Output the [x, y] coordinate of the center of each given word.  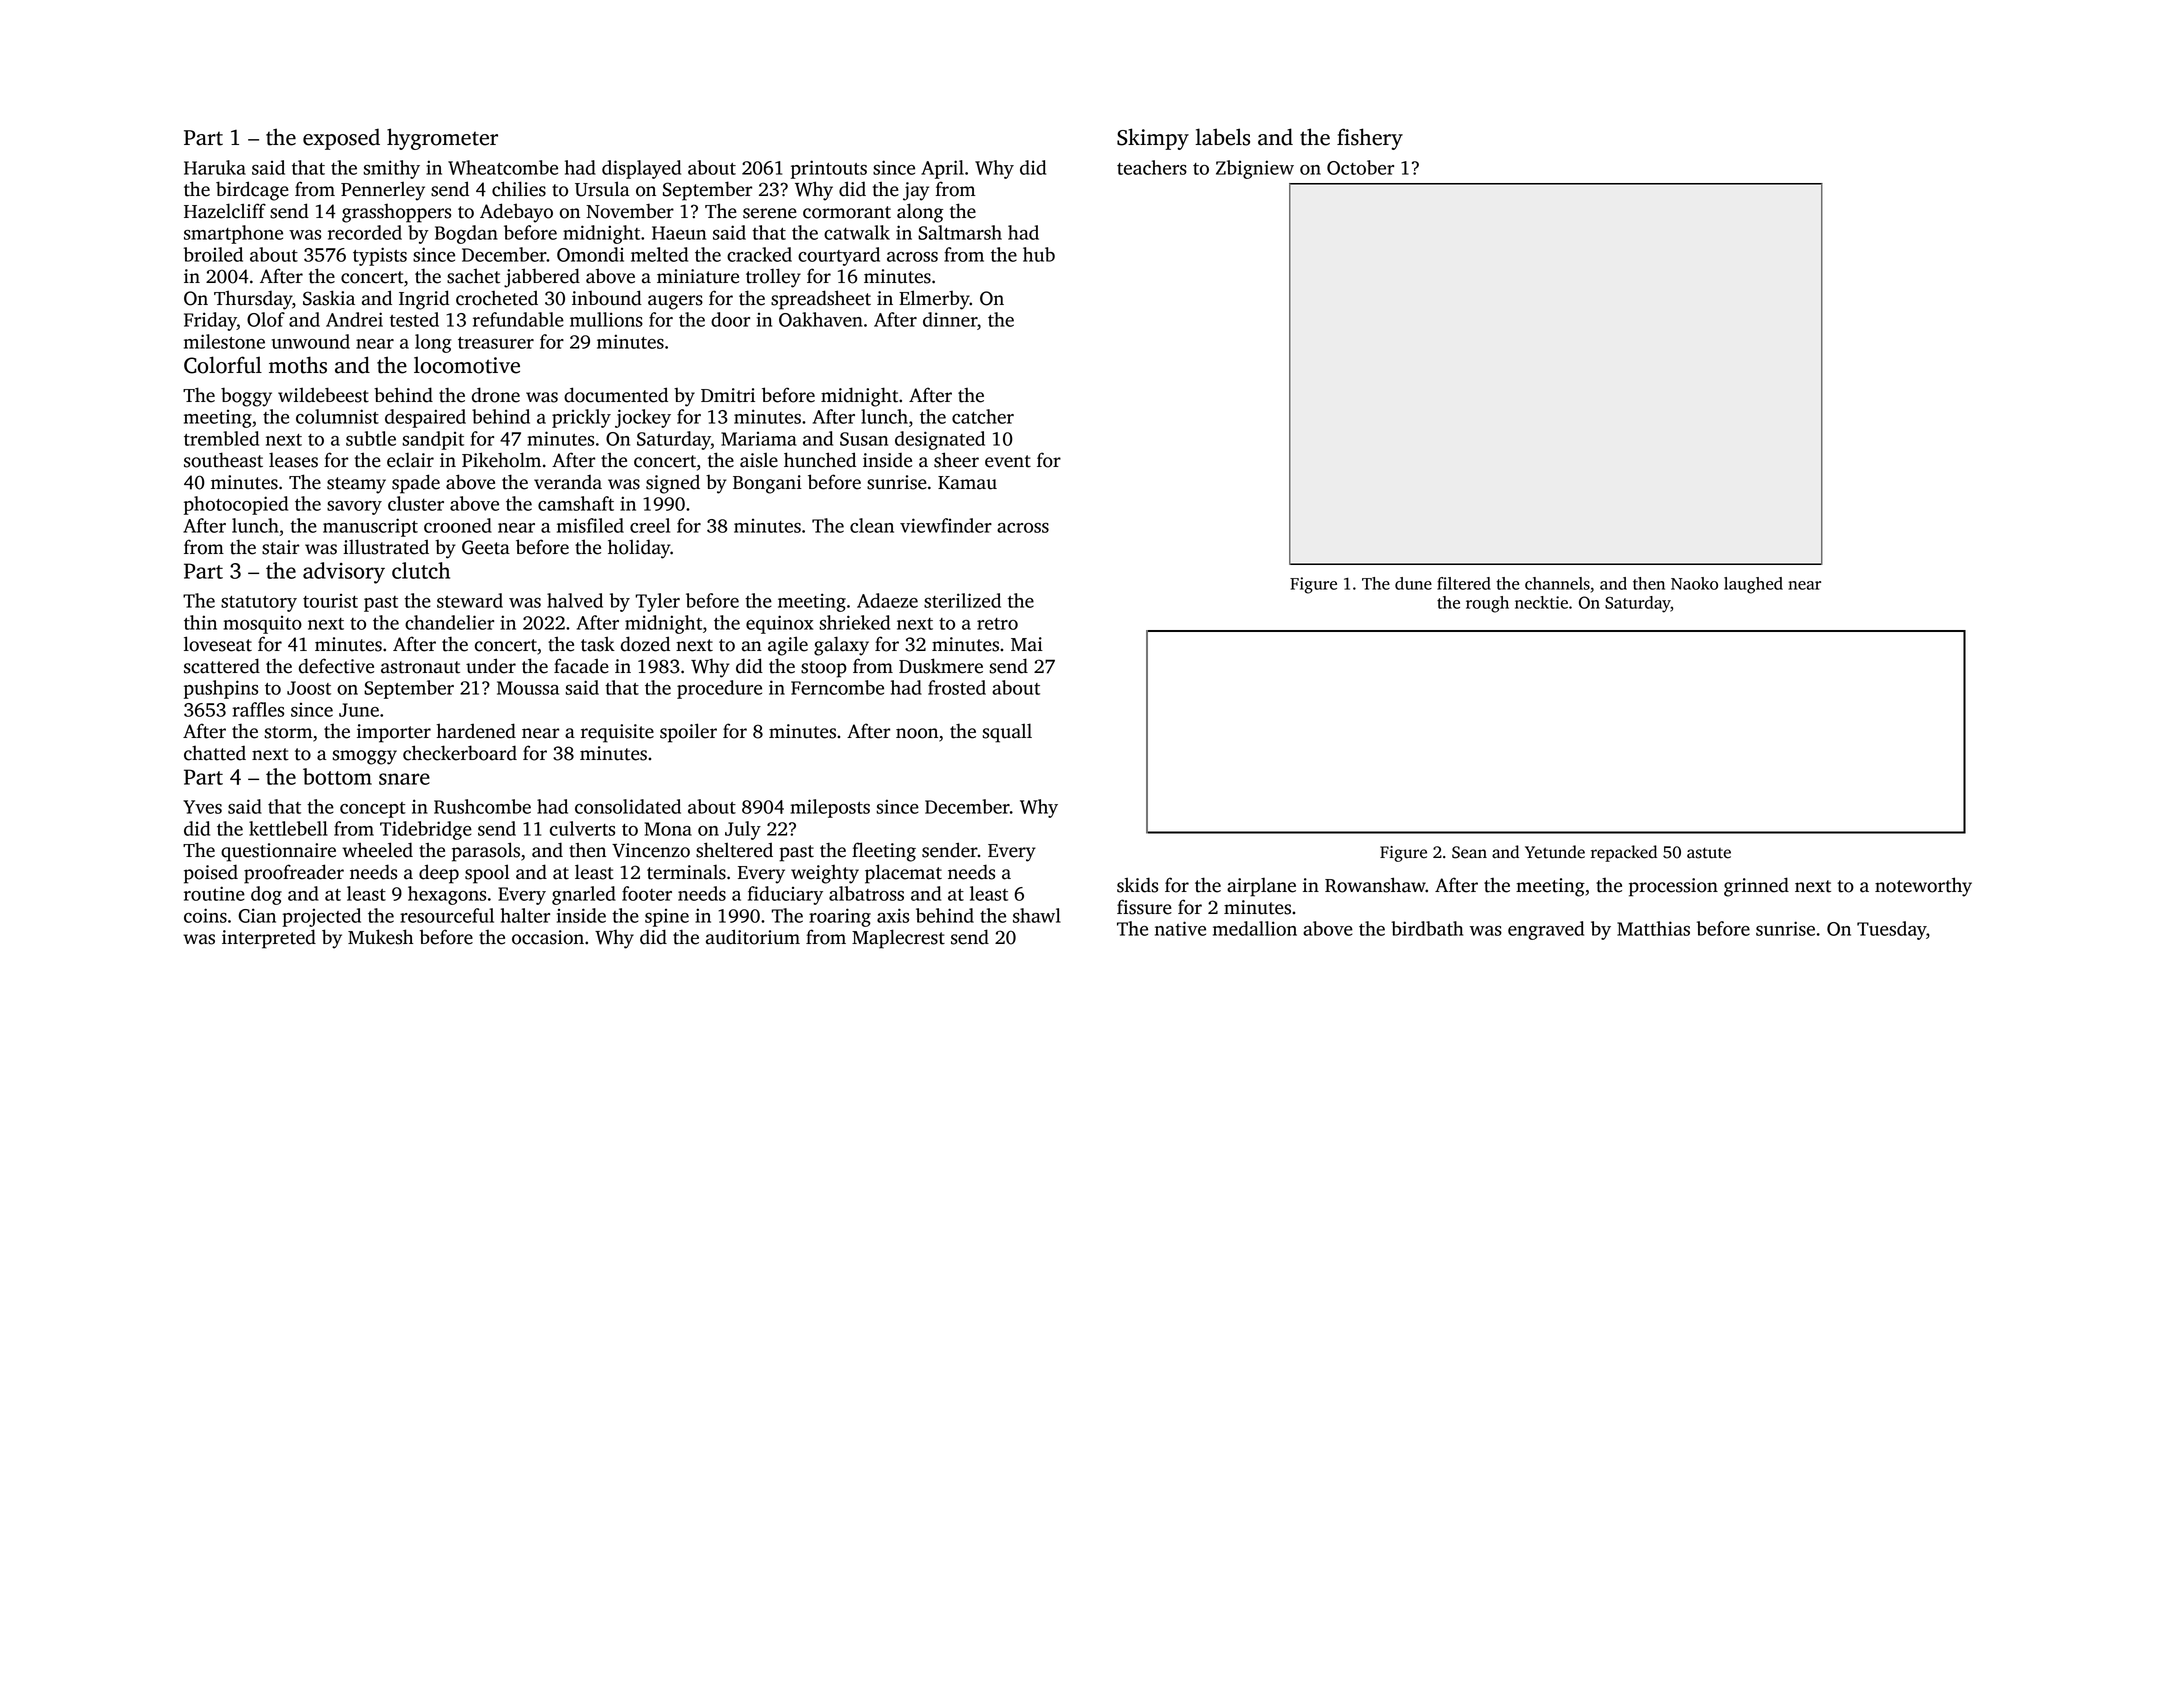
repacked [1624, 853]
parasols [486, 852]
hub [1039, 254]
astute [1709, 853]
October [1360, 167]
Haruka [215, 167]
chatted [215, 753]
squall [1007, 733]
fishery [1370, 139]
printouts [829, 169]
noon [917, 733]
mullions [606, 319]
